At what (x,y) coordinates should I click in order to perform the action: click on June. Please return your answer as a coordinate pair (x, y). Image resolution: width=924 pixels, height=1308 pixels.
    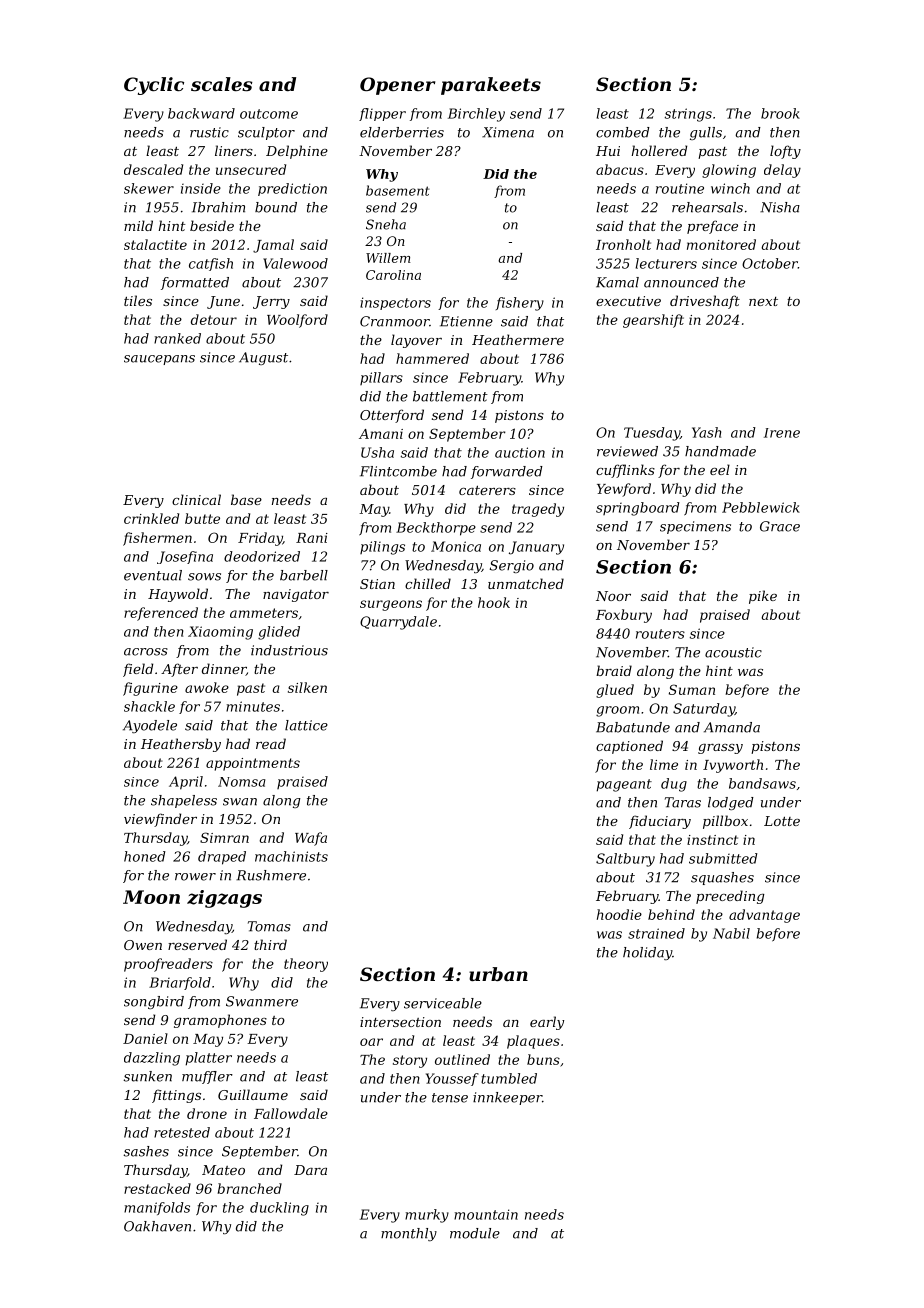
    Looking at the image, I should click on (223, 302).
